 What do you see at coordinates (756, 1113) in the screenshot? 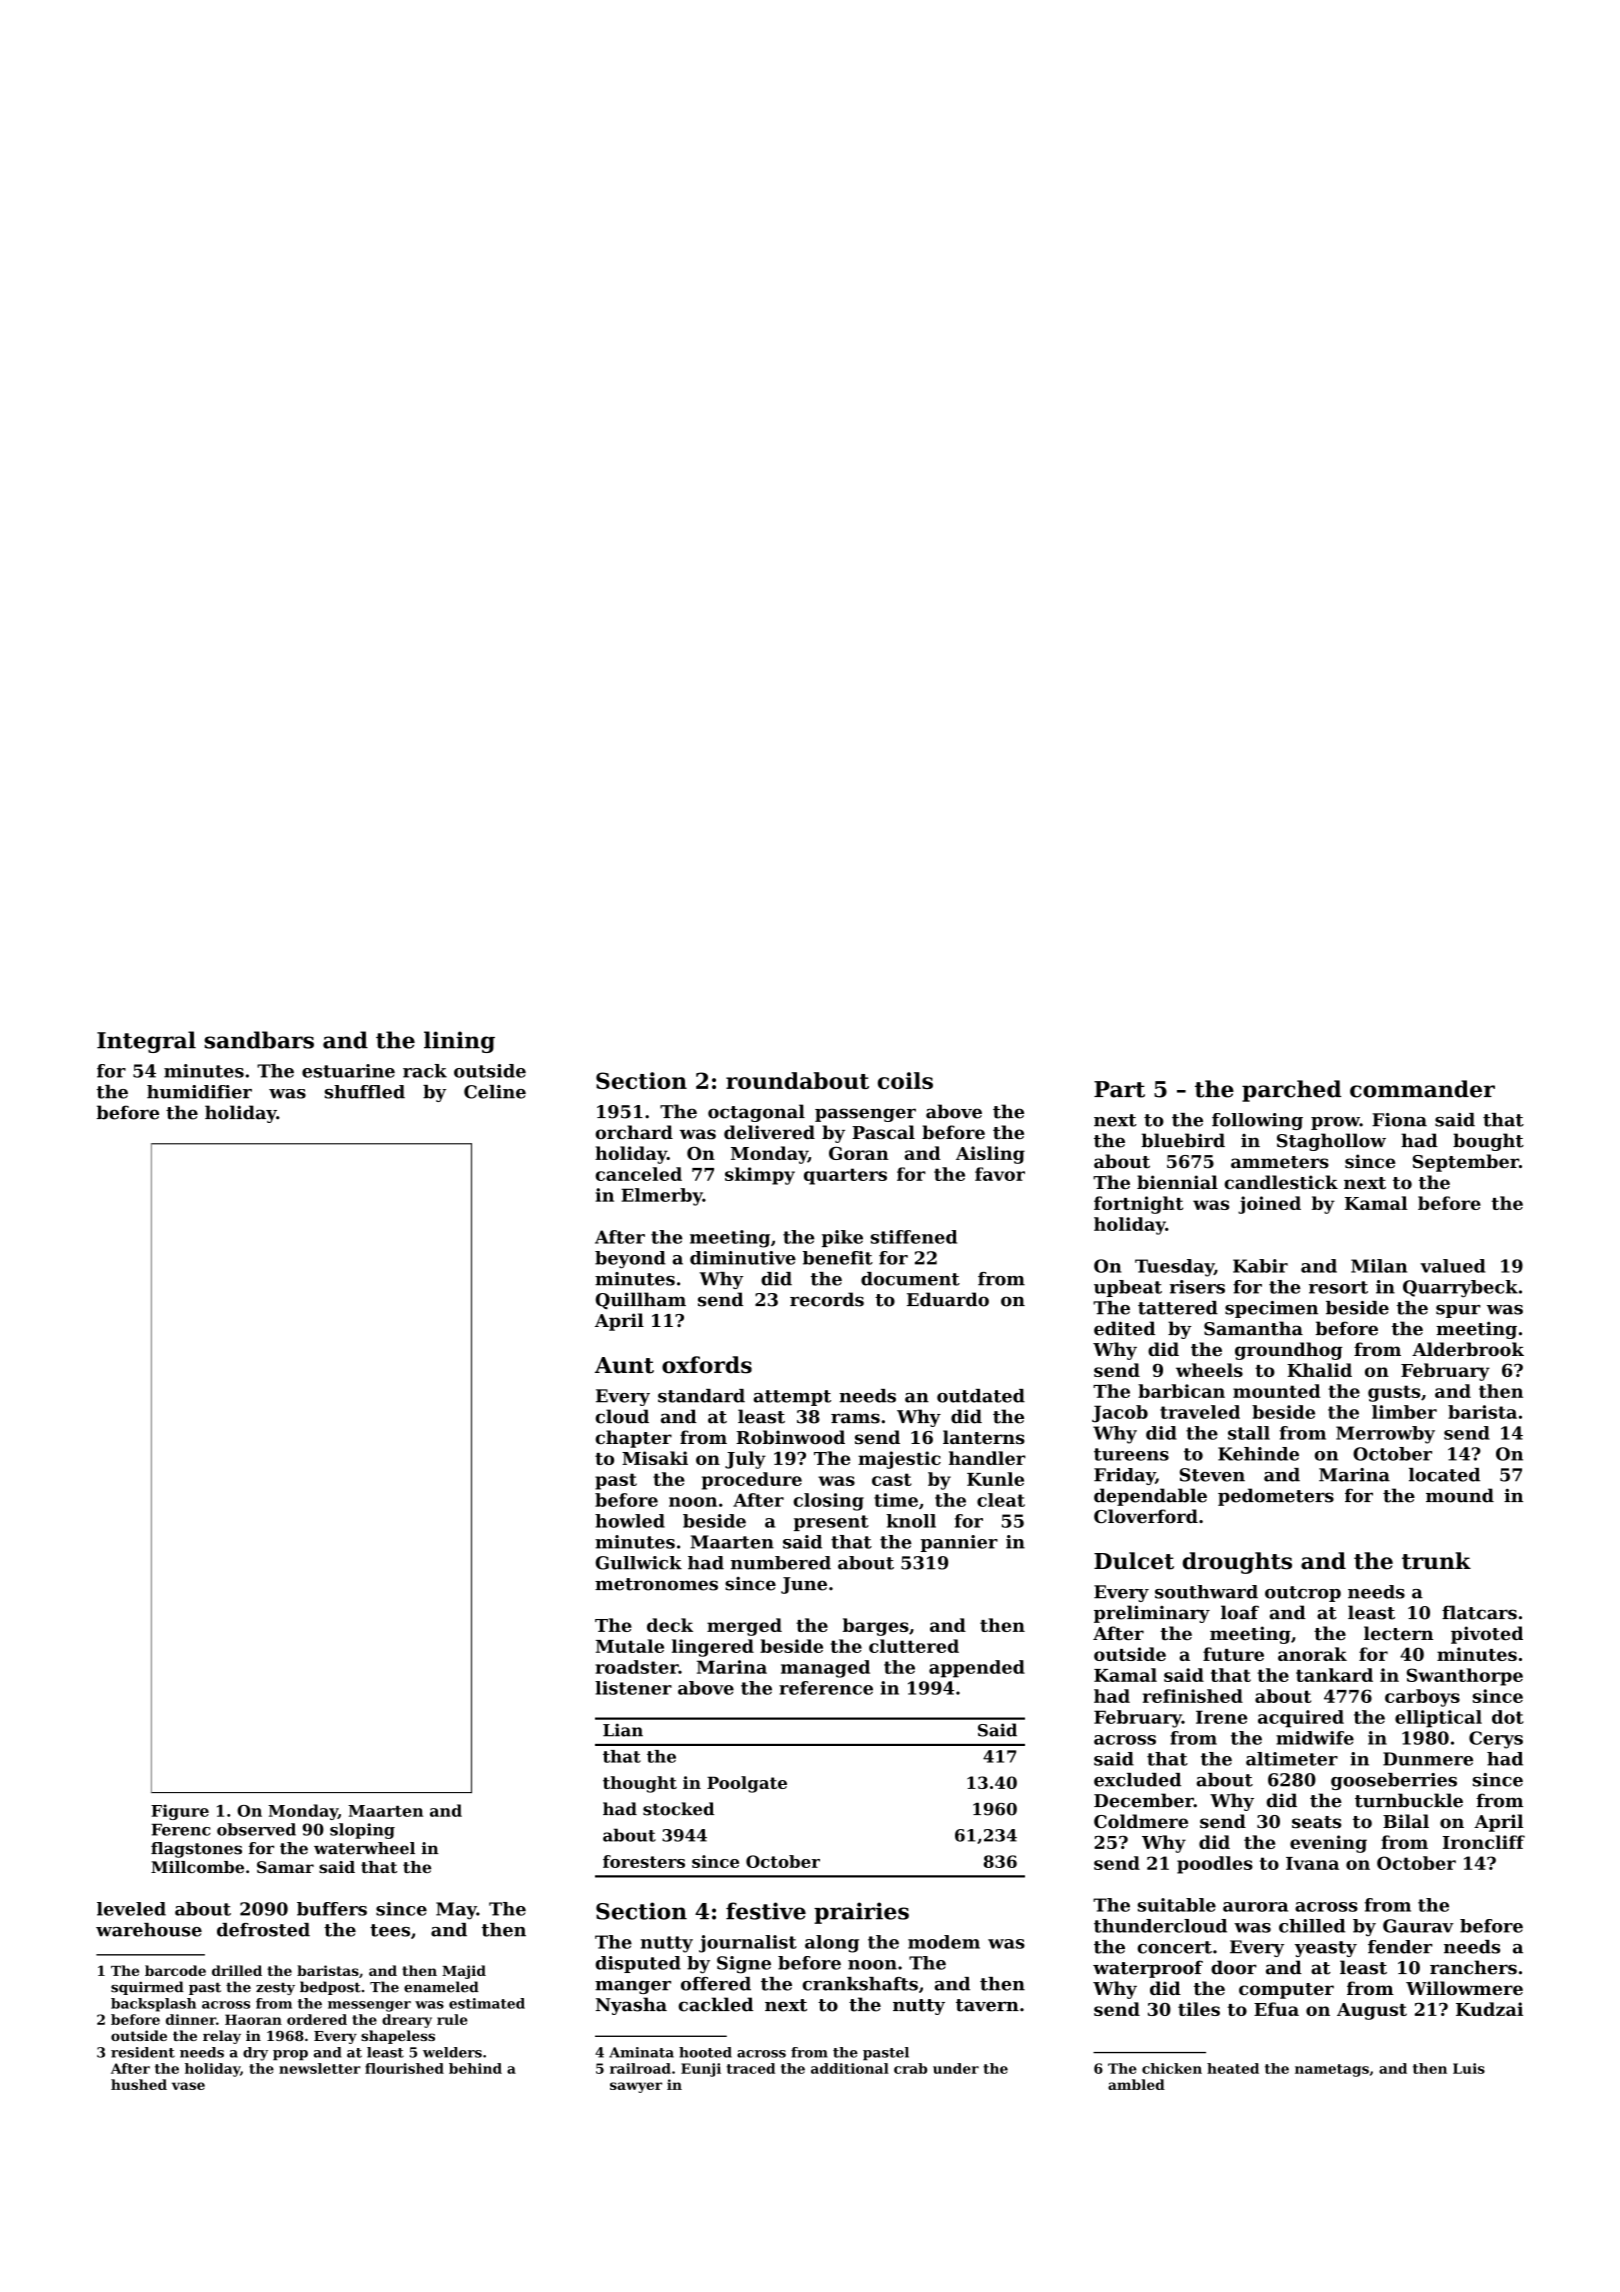
I see `octagonal` at bounding box center [756, 1113].
